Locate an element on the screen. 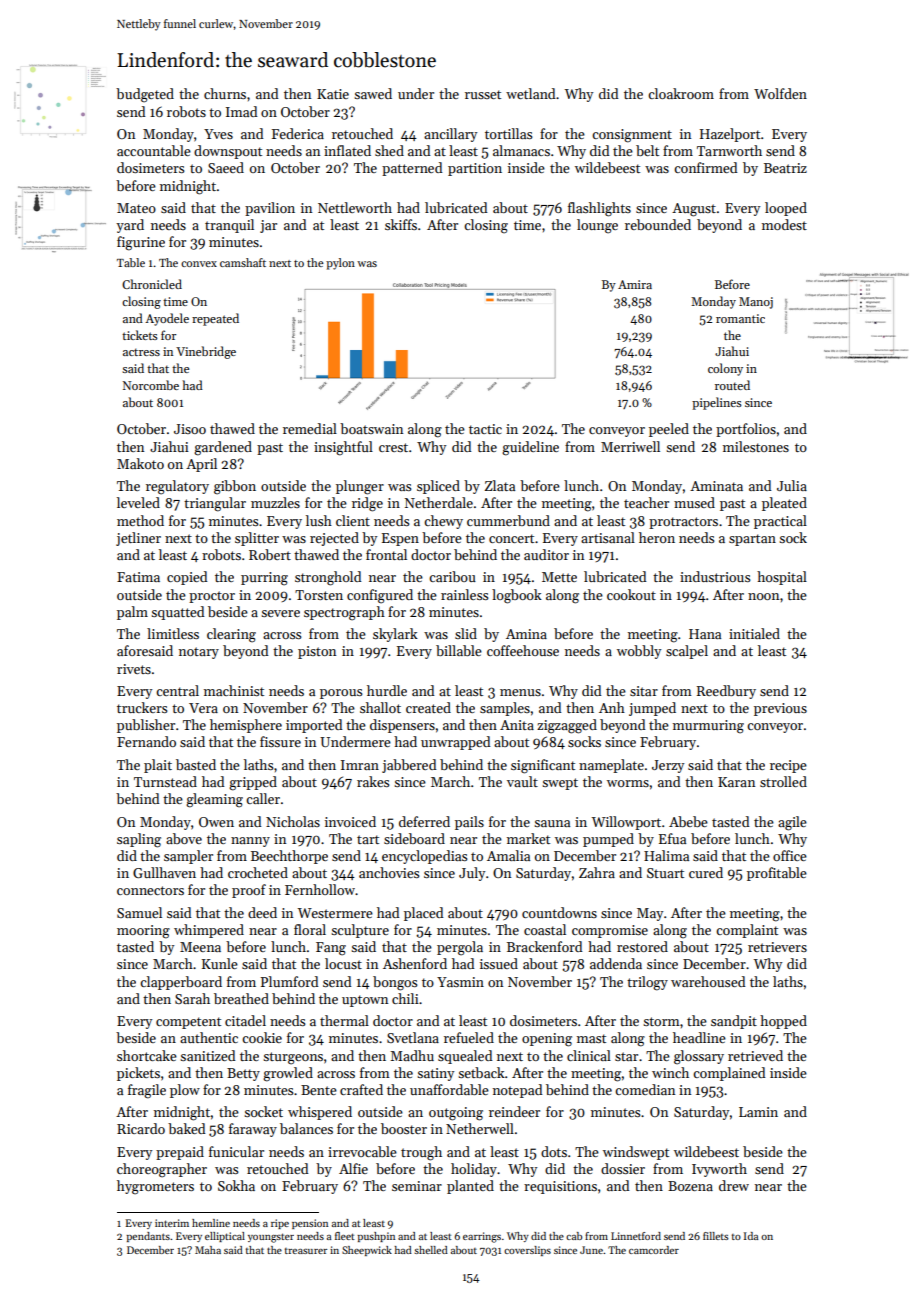 This screenshot has width=924, height=1308. worms is located at coordinates (628, 783).
